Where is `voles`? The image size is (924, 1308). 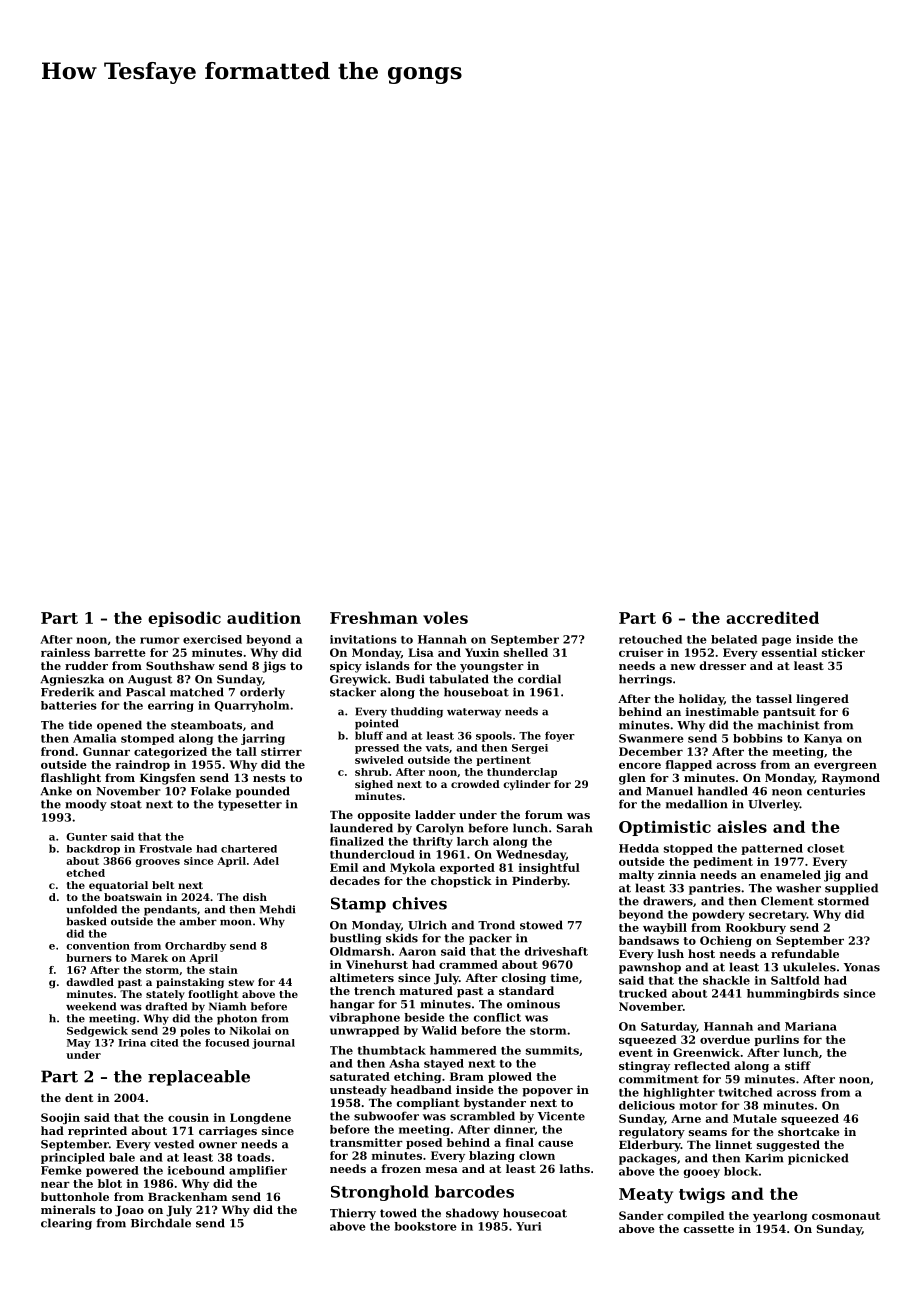
voles is located at coordinates (445, 617).
